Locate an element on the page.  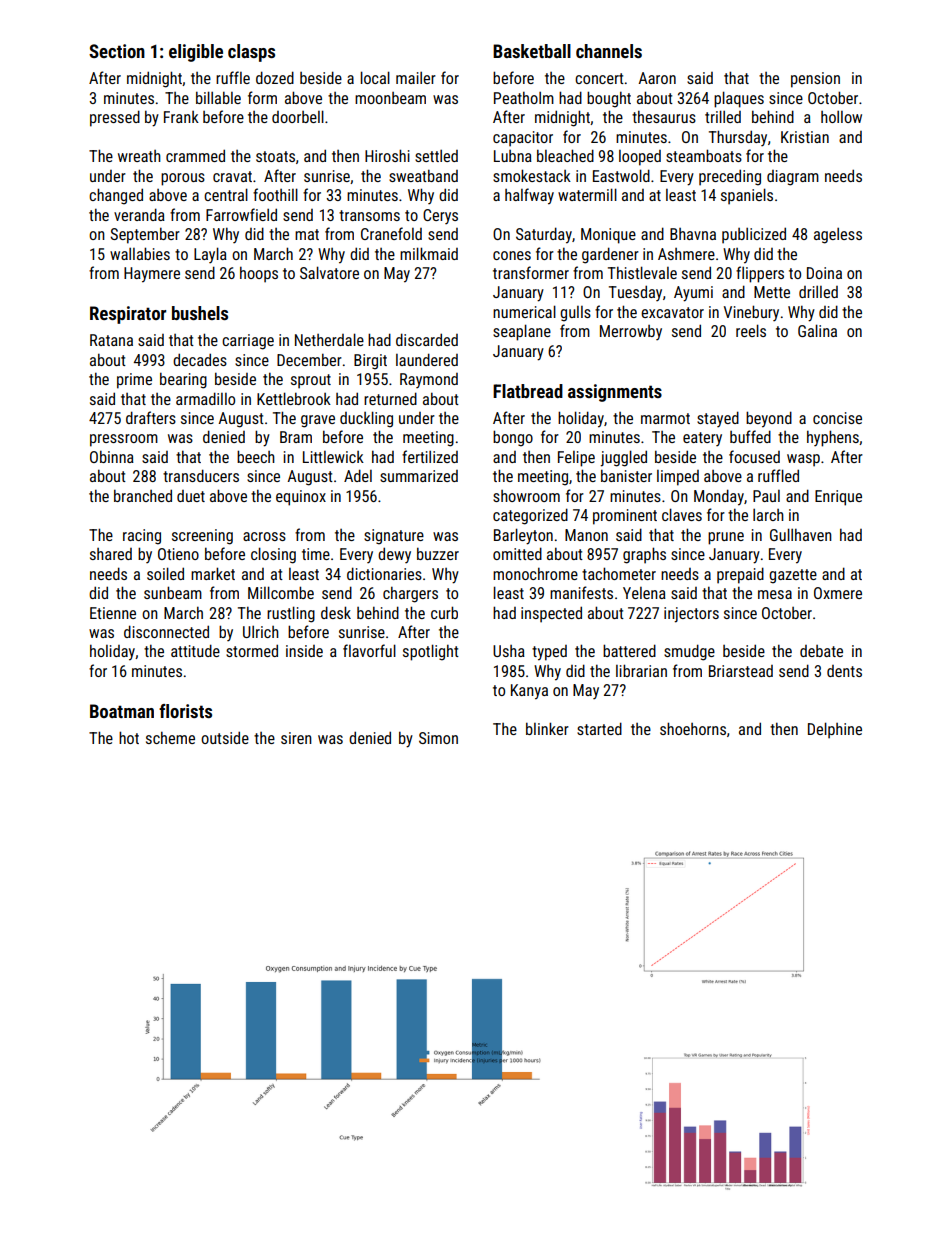
Basketball is located at coordinates (532, 51).
